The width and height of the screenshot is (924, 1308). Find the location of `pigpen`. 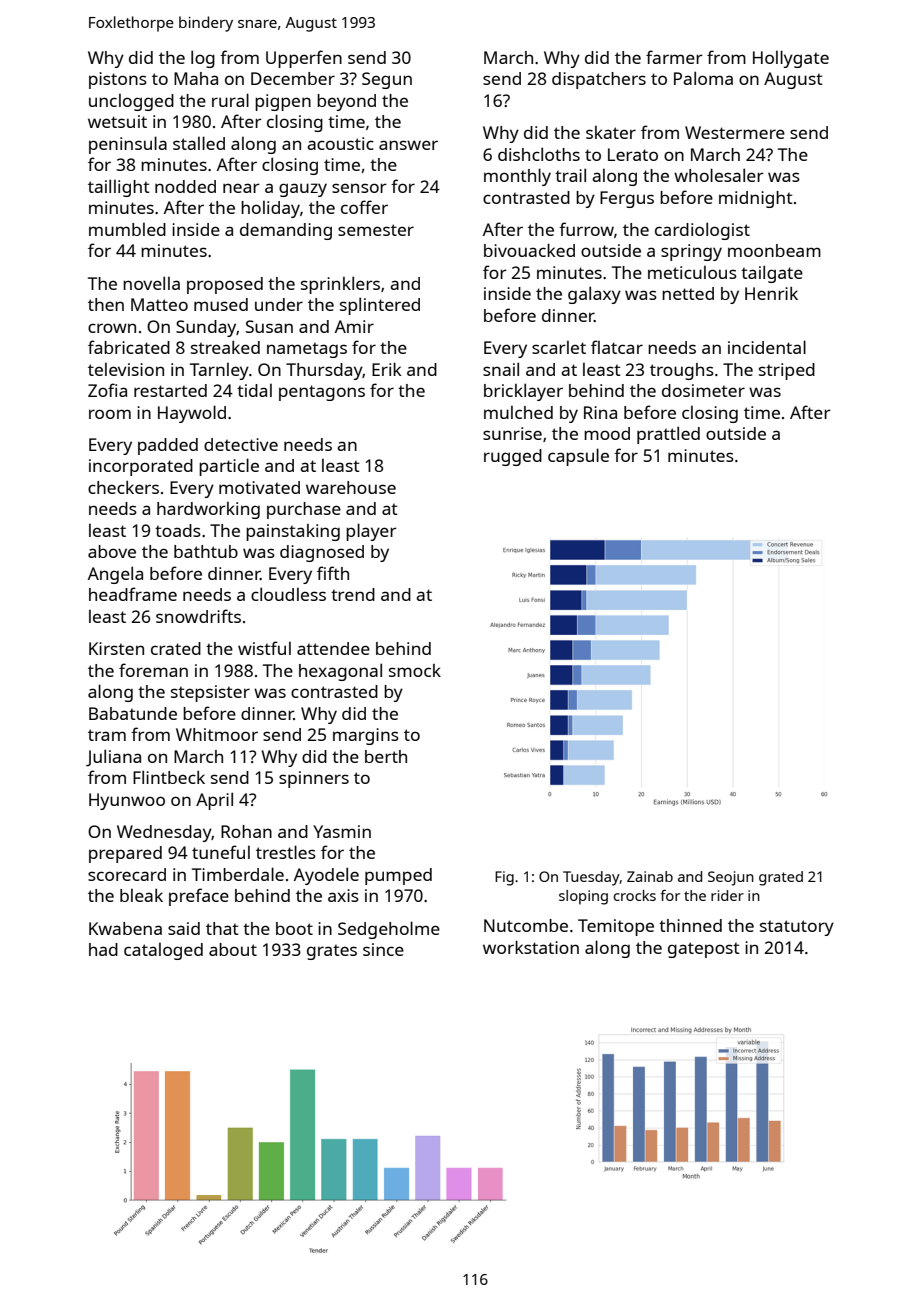

pigpen is located at coordinates (283, 102).
